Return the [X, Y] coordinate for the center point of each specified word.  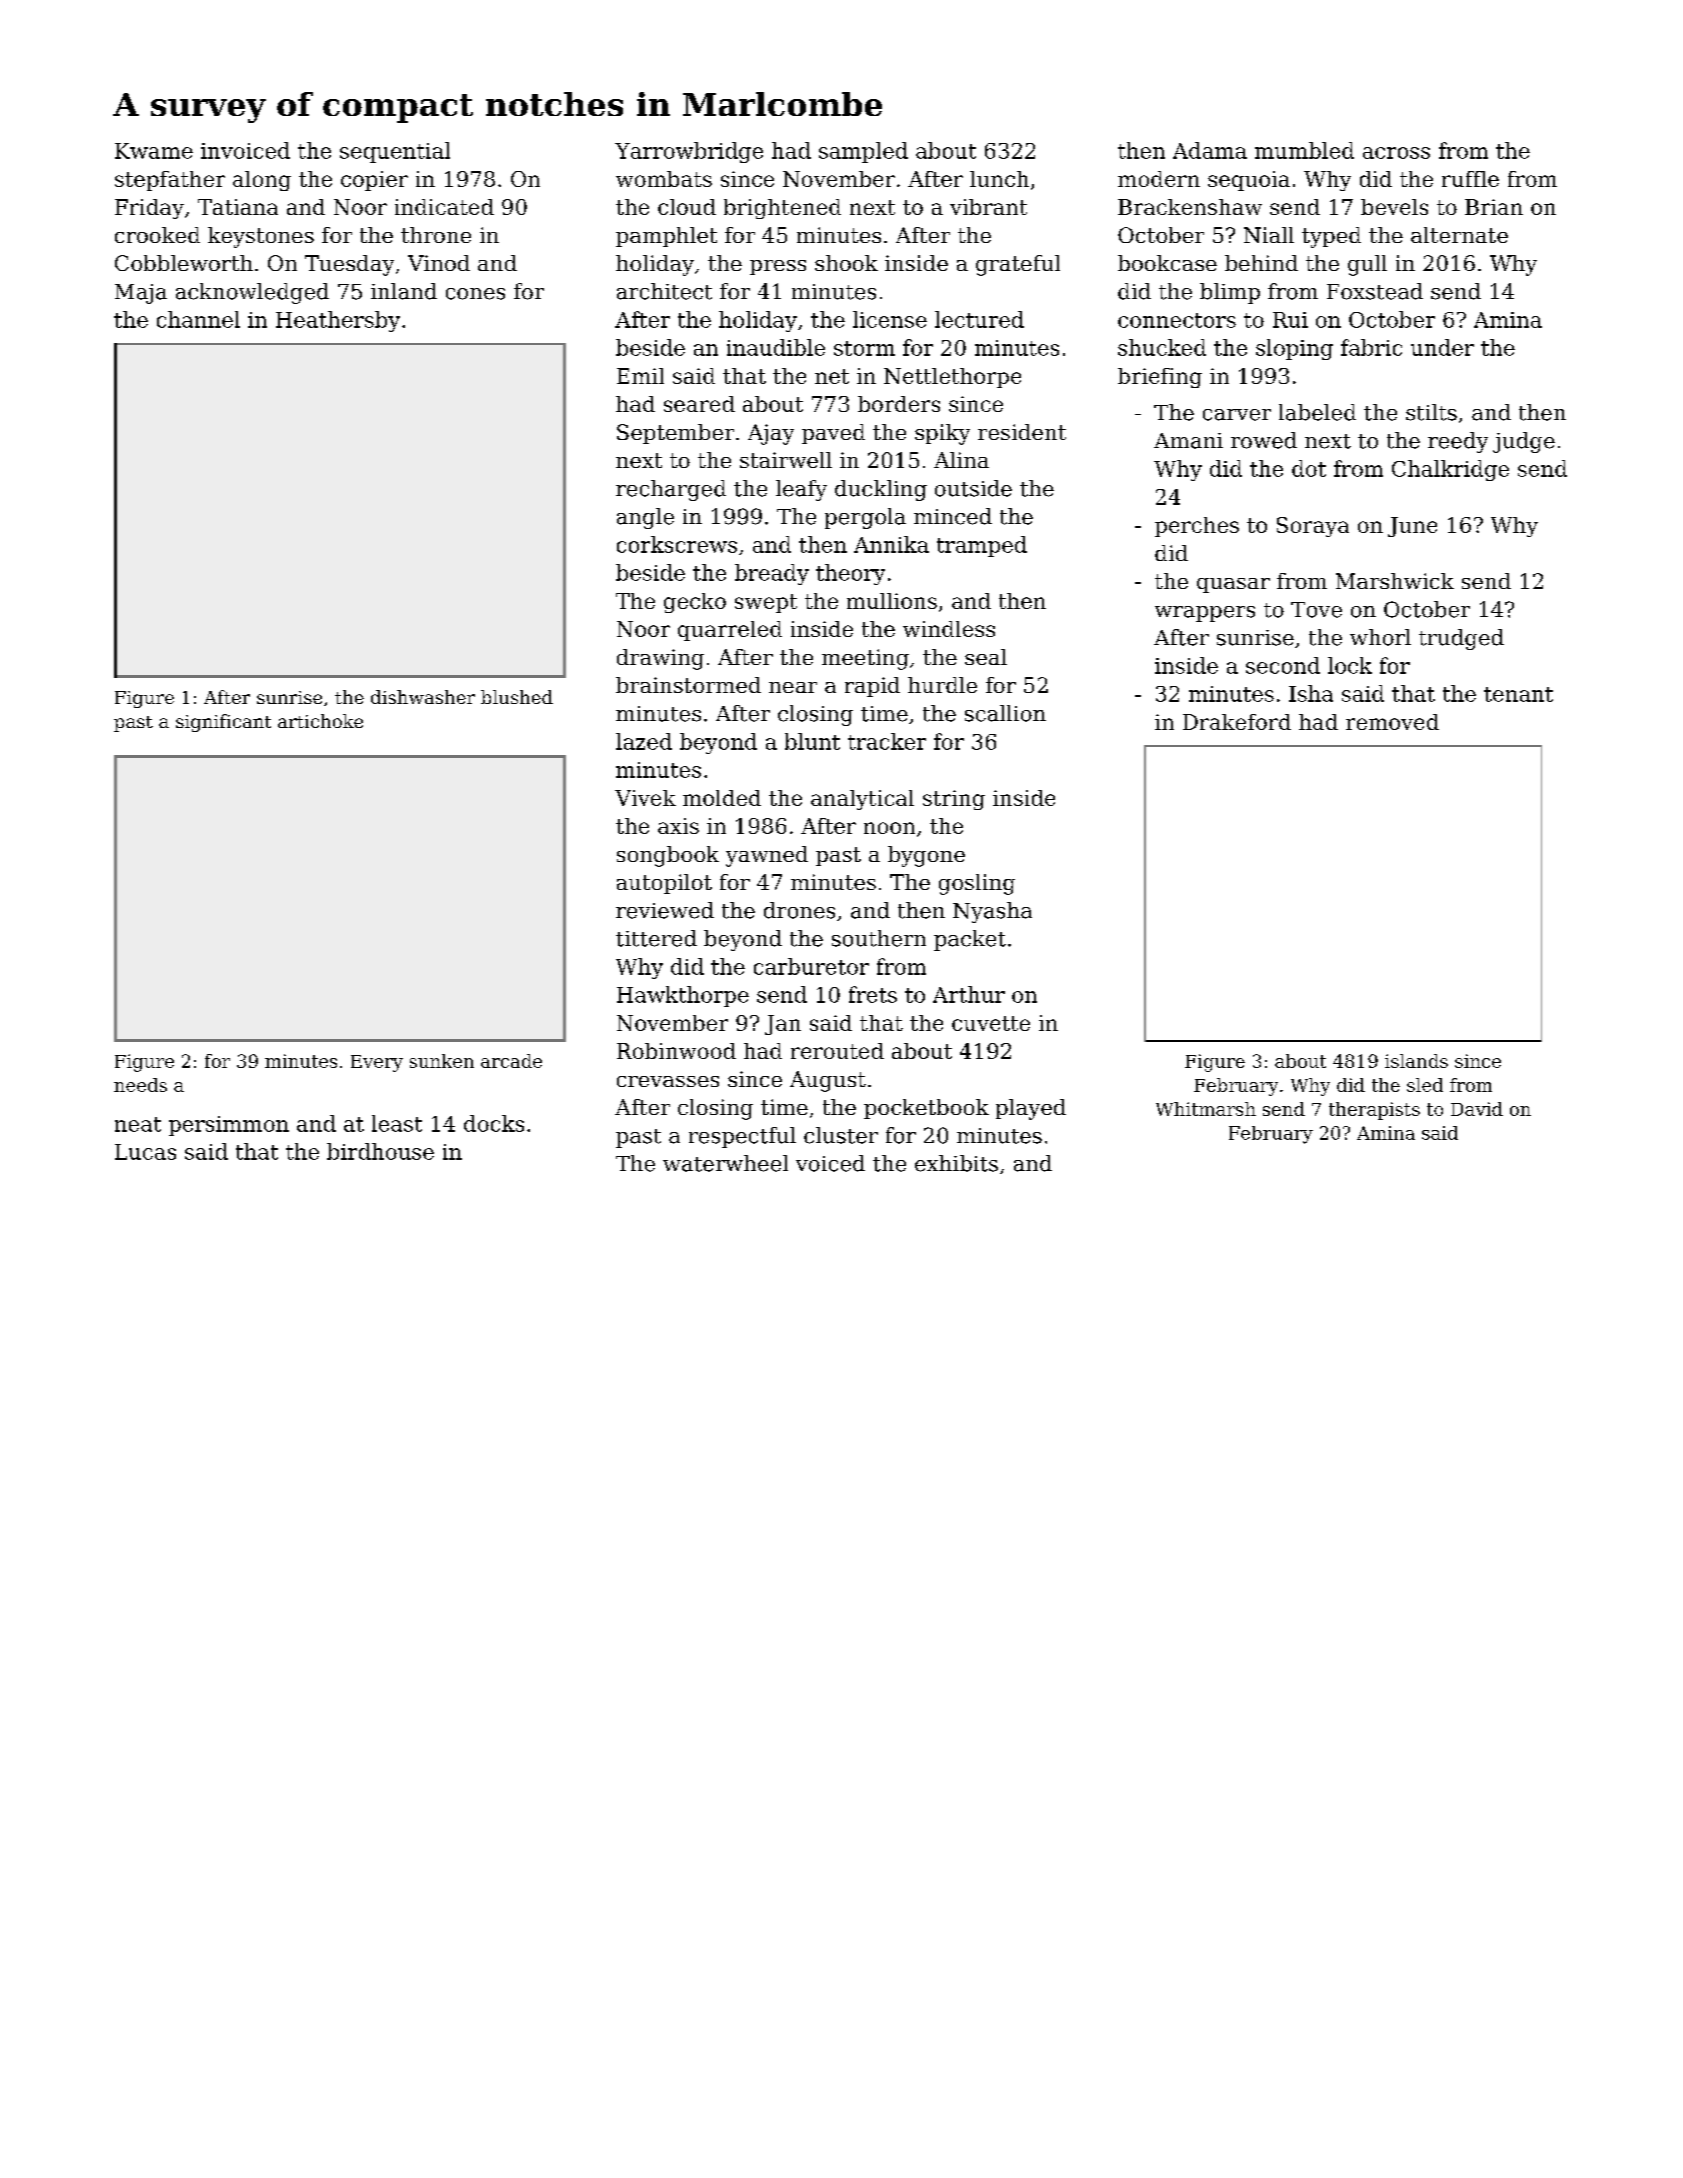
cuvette [991, 1023]
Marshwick [1395, 581]
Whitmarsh [1206, 1109]
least [397, 1123]
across [1396, 153]
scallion [1005, 713]
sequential [395, 152]
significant [223, 723]
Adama [1210, 150]
